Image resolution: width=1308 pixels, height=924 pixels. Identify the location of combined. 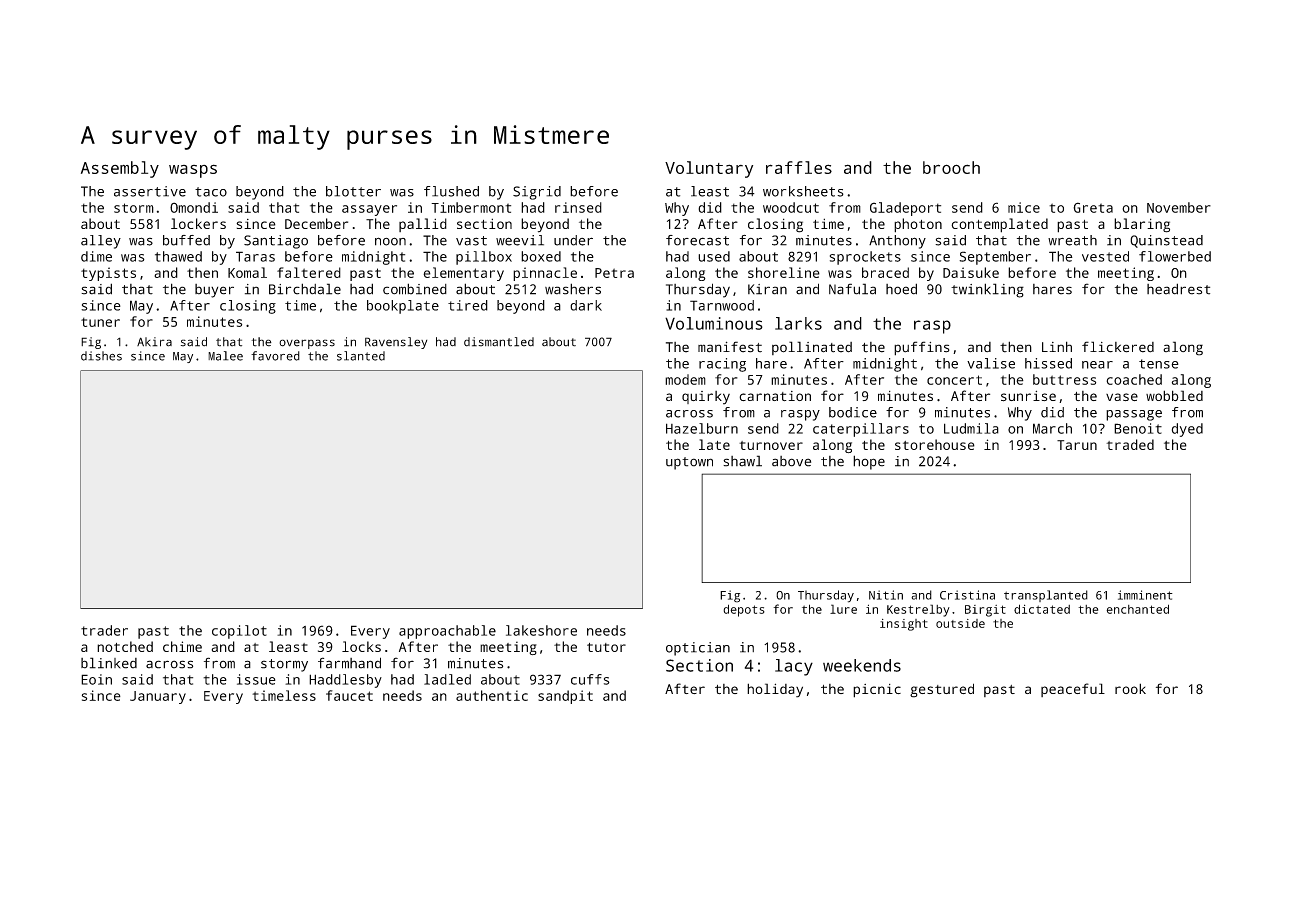
(415, 289).
